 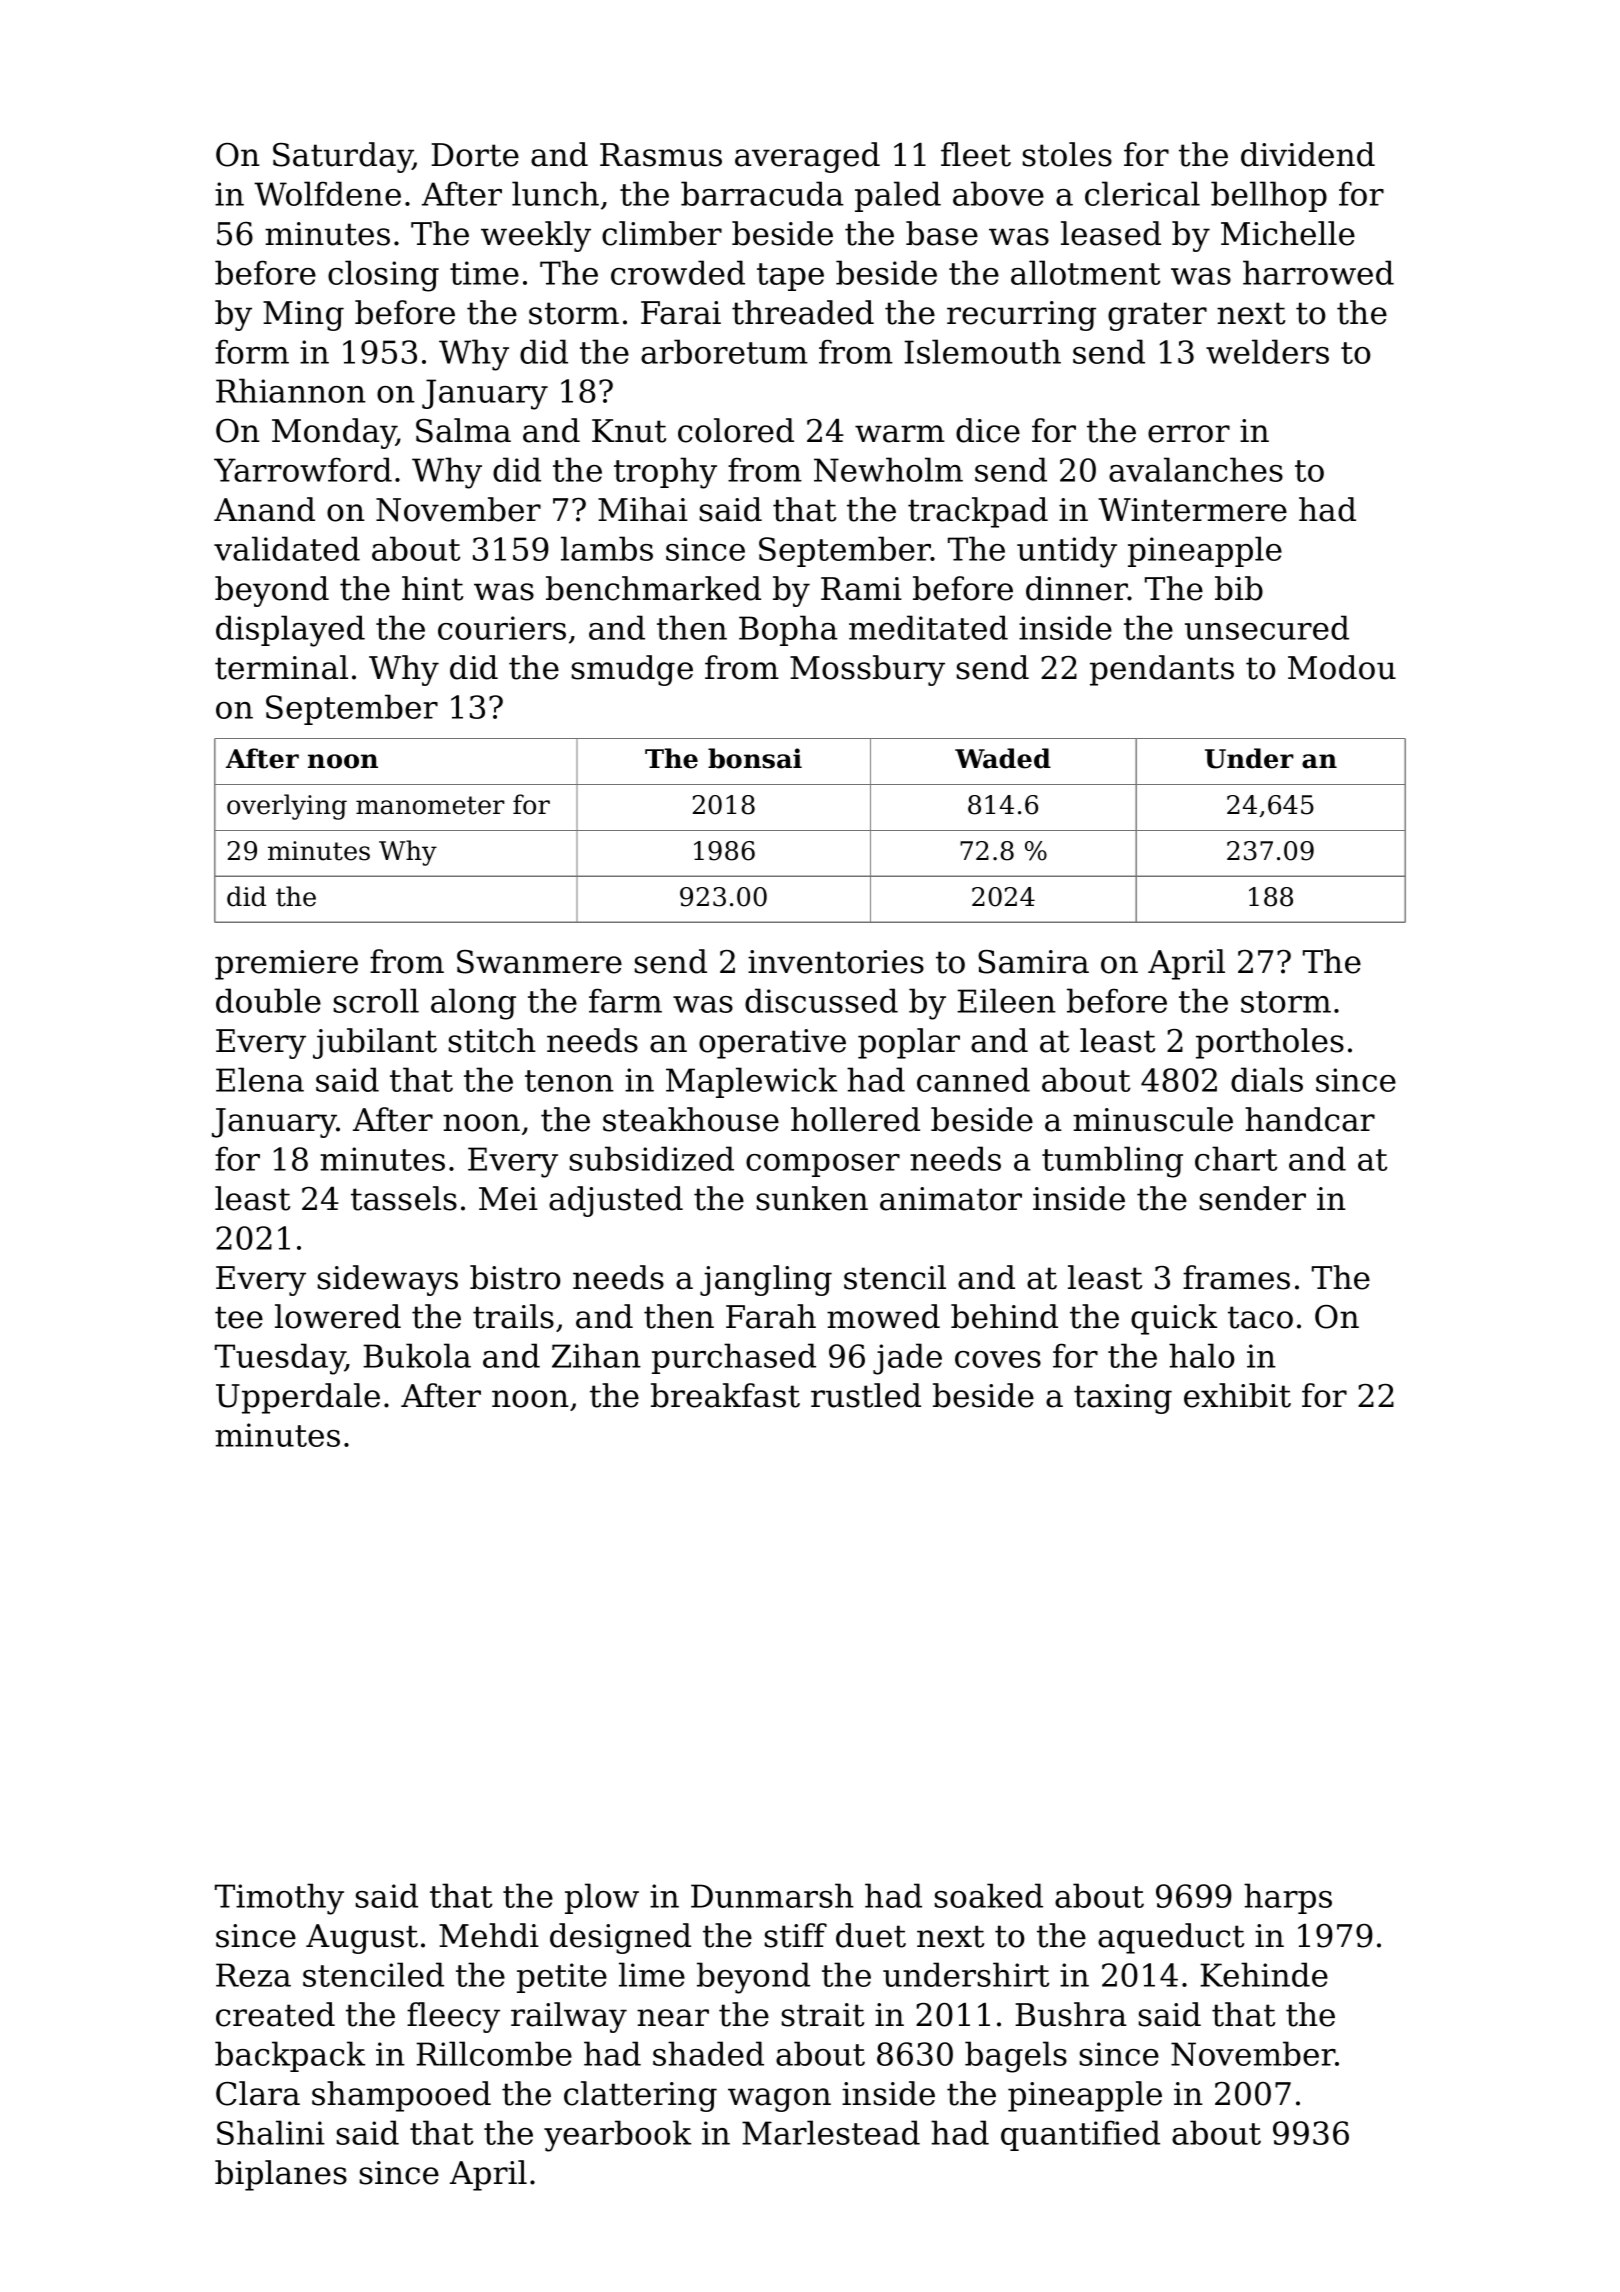 I want to click on portholes, so click(x=1270, y=1043).
